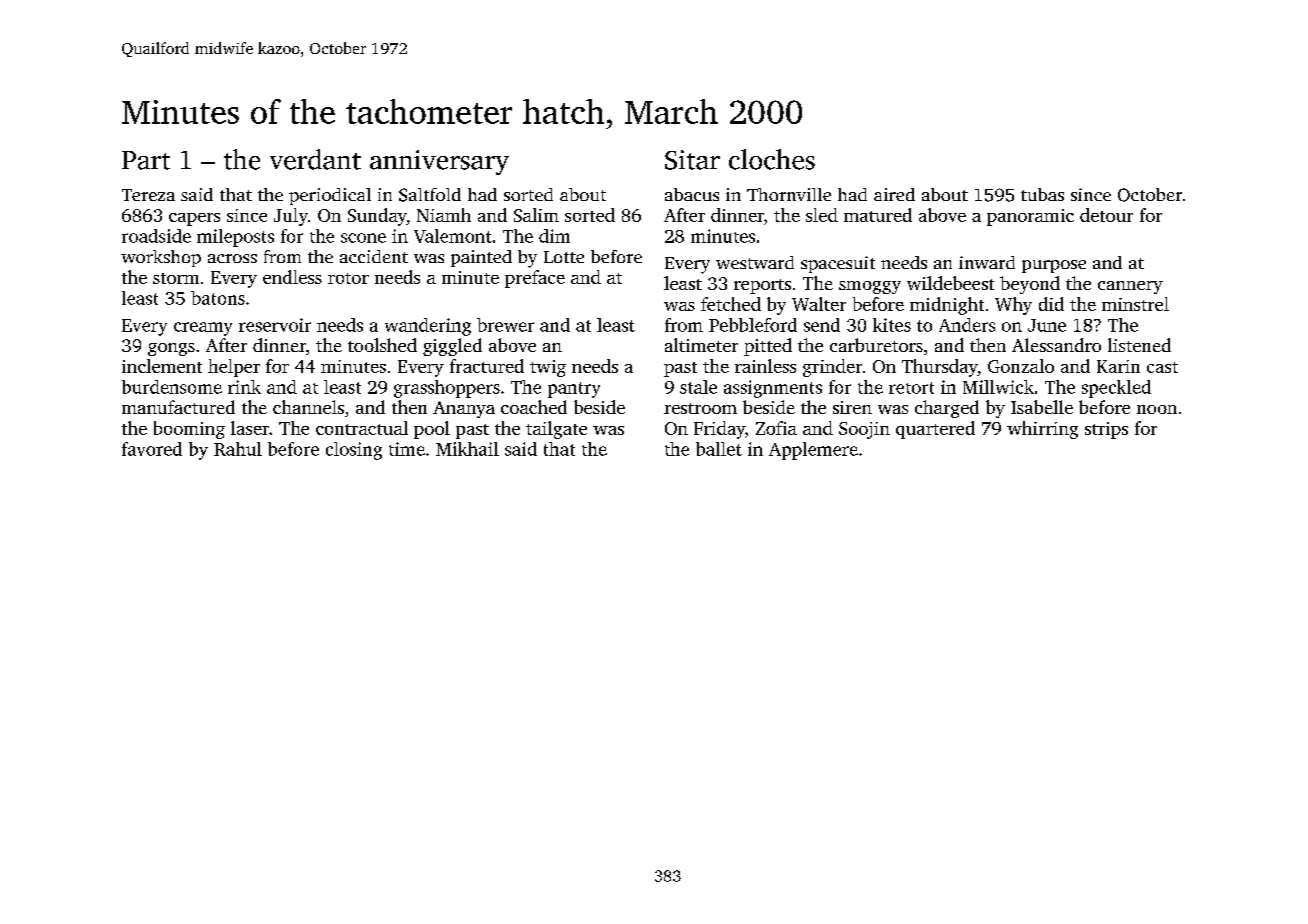 This document has width=1308, height=924. What do you see at coordinates (194, 219) in the document?
I see `capers` at bounding box center [194, 219].
